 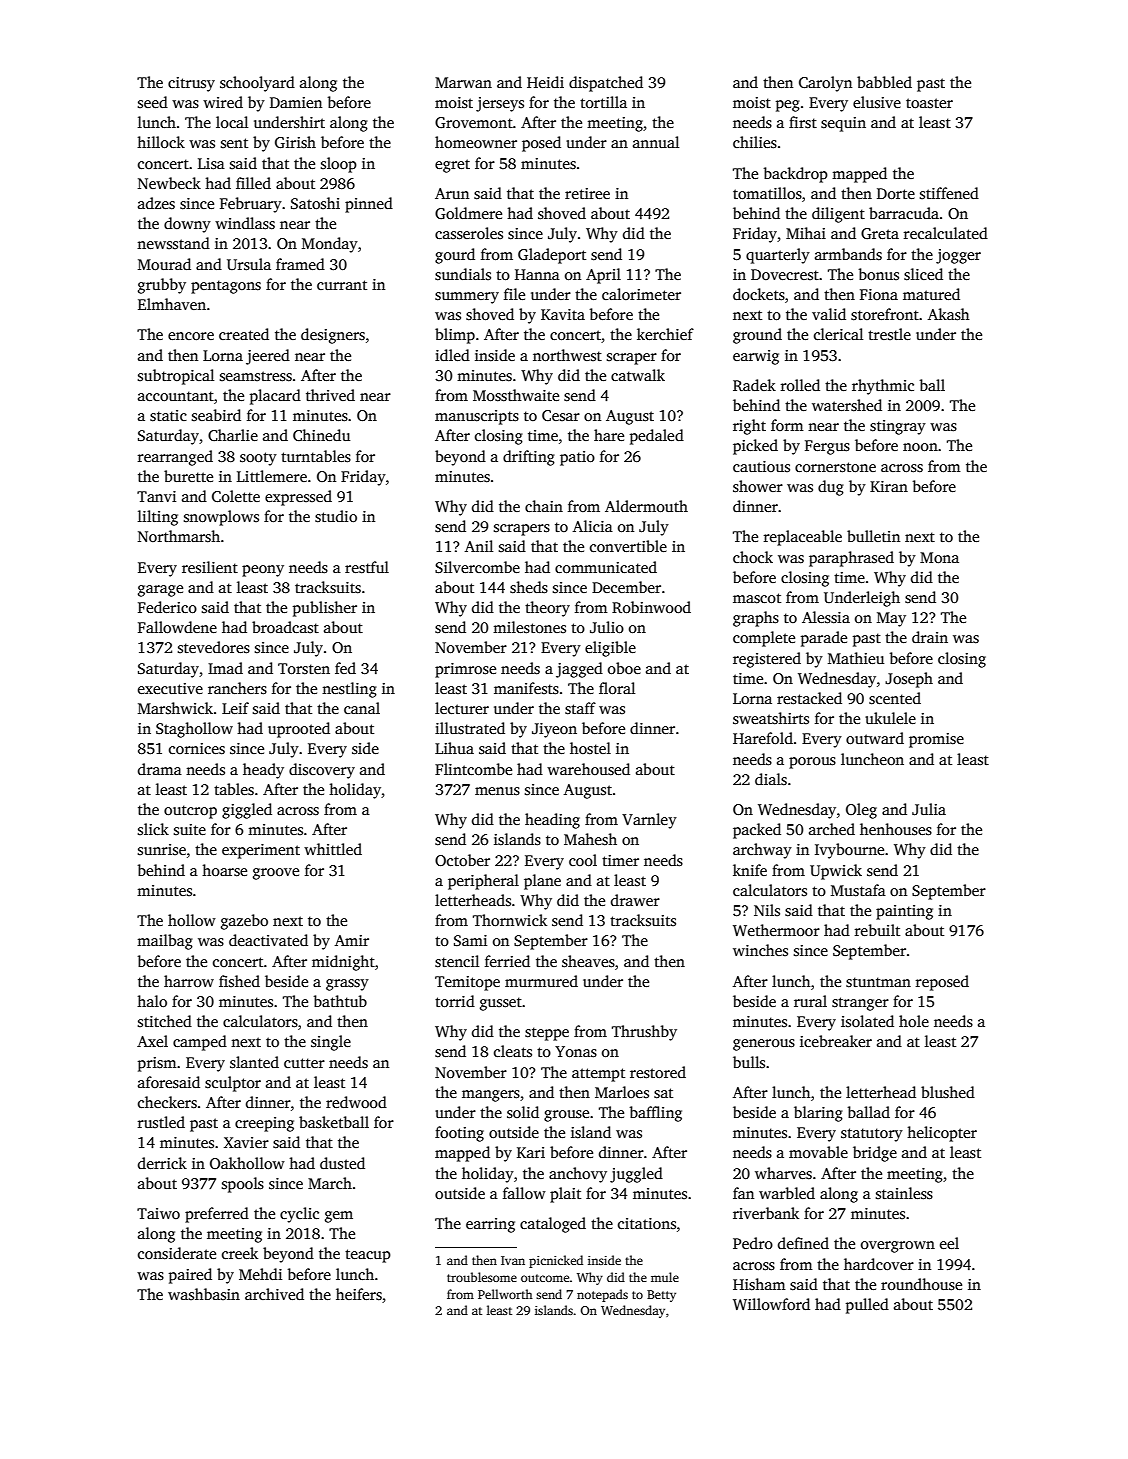 I want to click on Willowford, so click(x=771, y=1304).
